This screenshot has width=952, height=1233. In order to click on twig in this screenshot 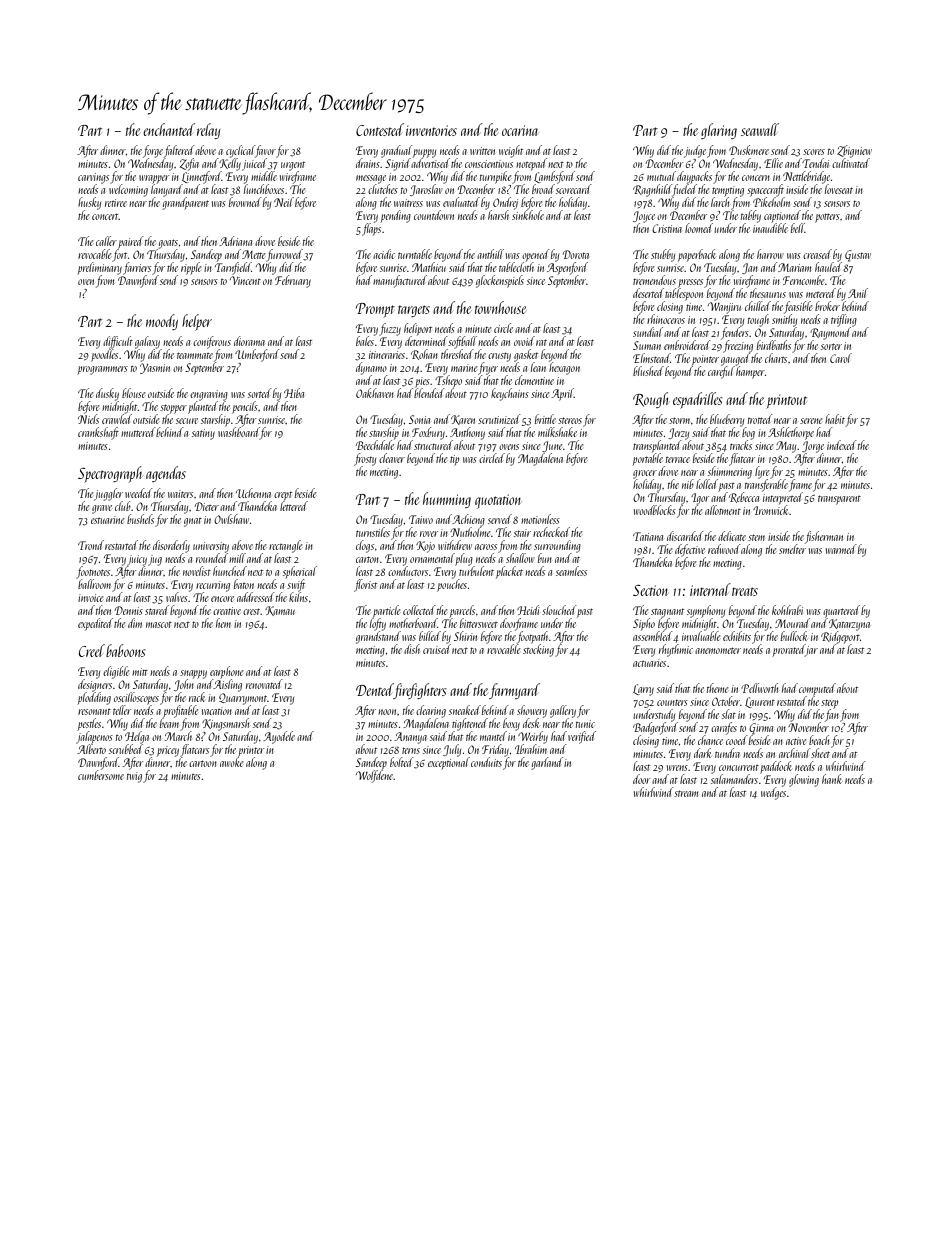, I will do `click(134, 777)`.
